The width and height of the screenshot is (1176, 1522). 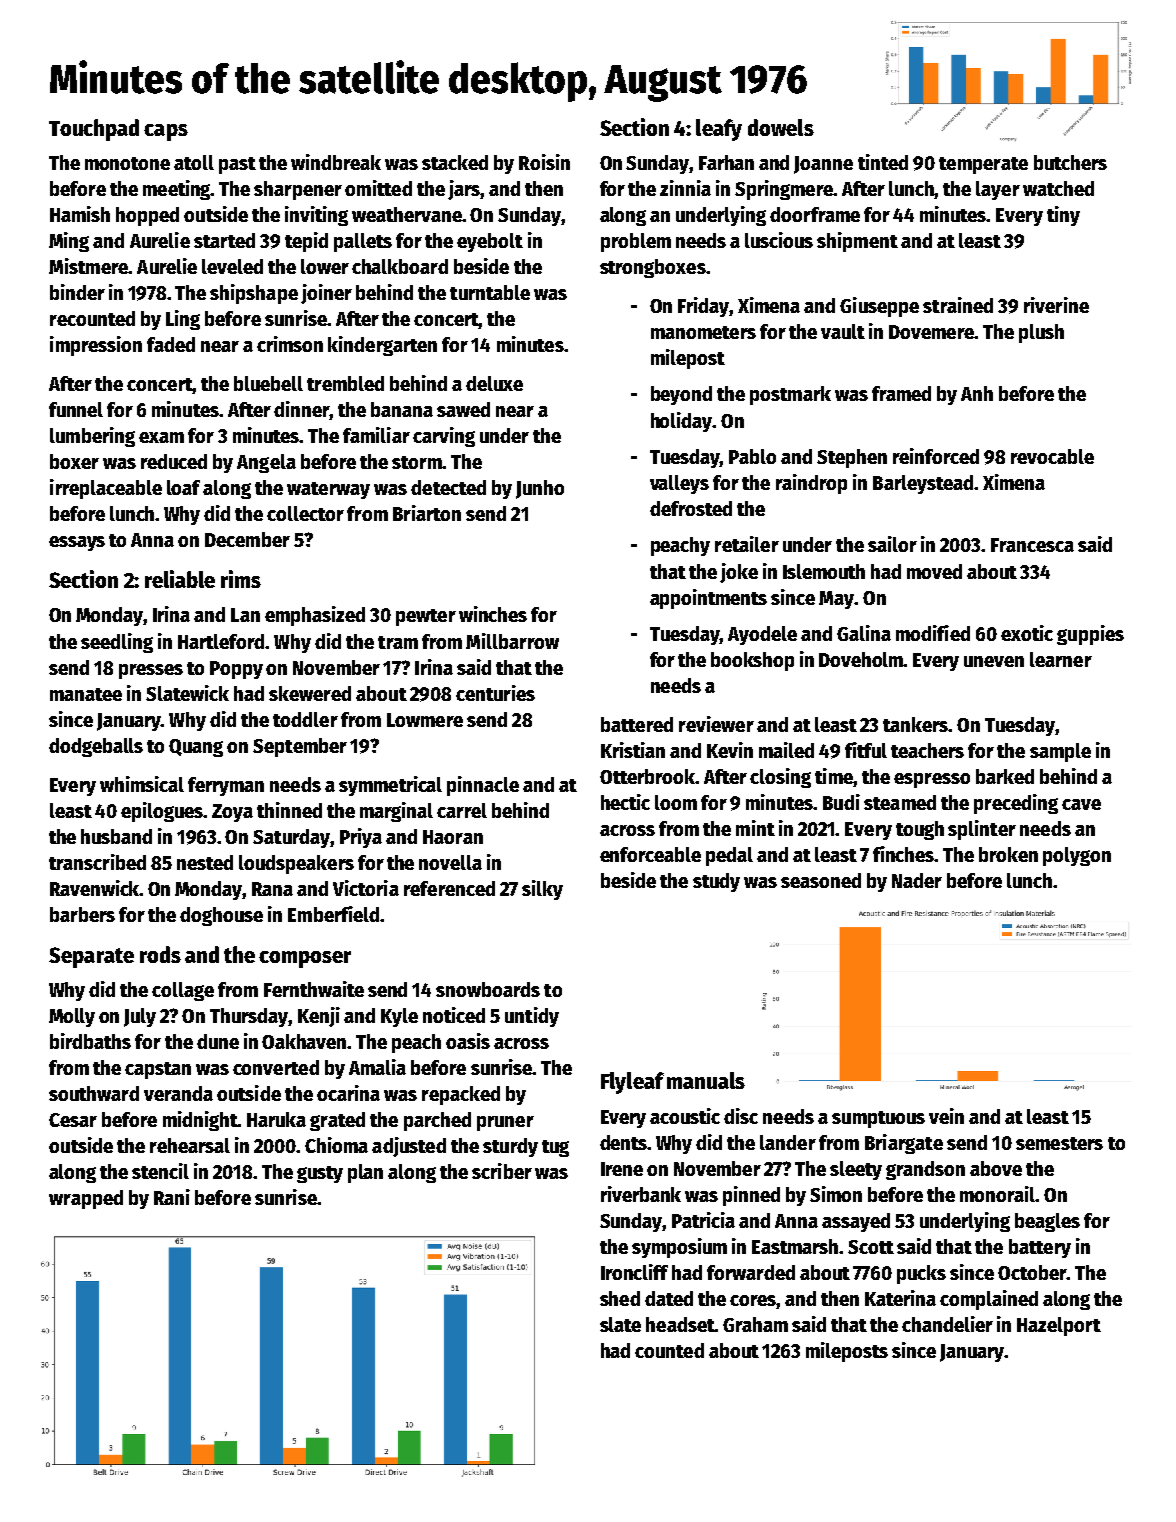 What do you see at coordinates (86, 694) in the screenshot?
I see `manatee` at bounding box center [86, 694].
